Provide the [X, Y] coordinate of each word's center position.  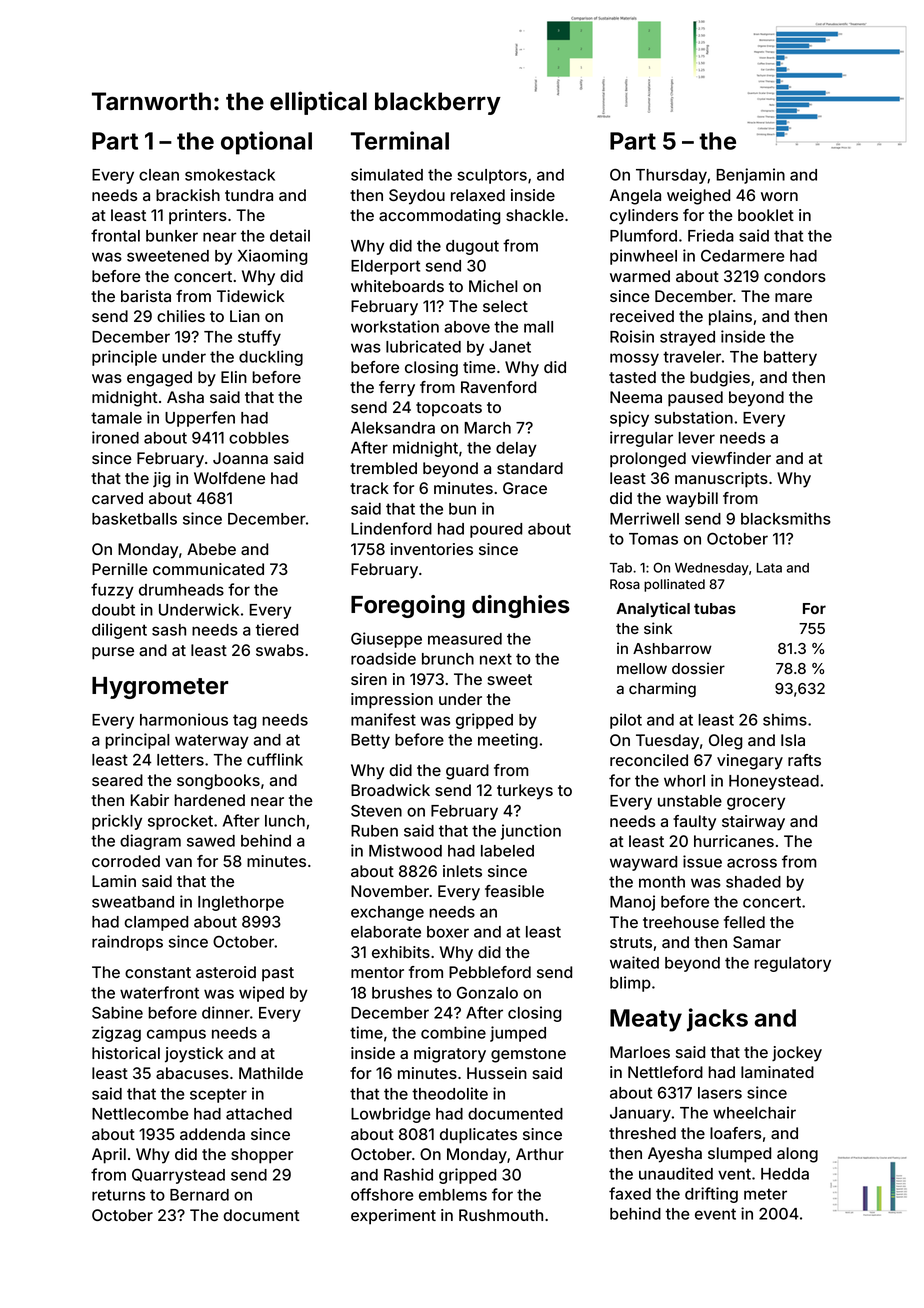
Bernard [199, 1195]
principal [137, 741]
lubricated [423, 346]
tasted [632, 377]
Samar [757, 942]
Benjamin [750, 176]
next [496, 659]
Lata [769, 568]
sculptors [492, 176]
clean [159, 175]
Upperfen [200, 419]
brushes [402, 993]
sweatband [133, 902]
